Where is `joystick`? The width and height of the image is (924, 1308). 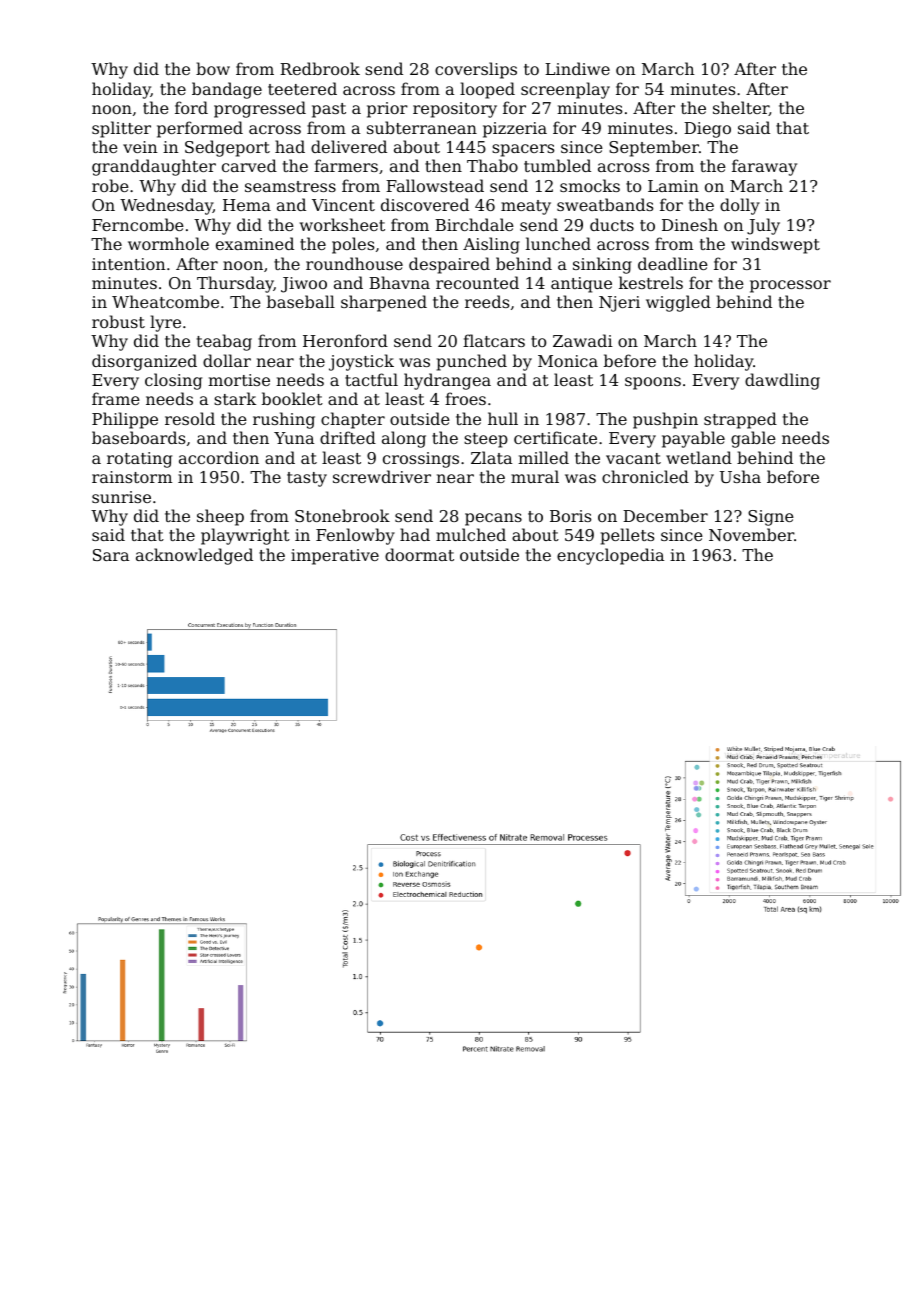
joystick is located at coordinates (361, 362).
